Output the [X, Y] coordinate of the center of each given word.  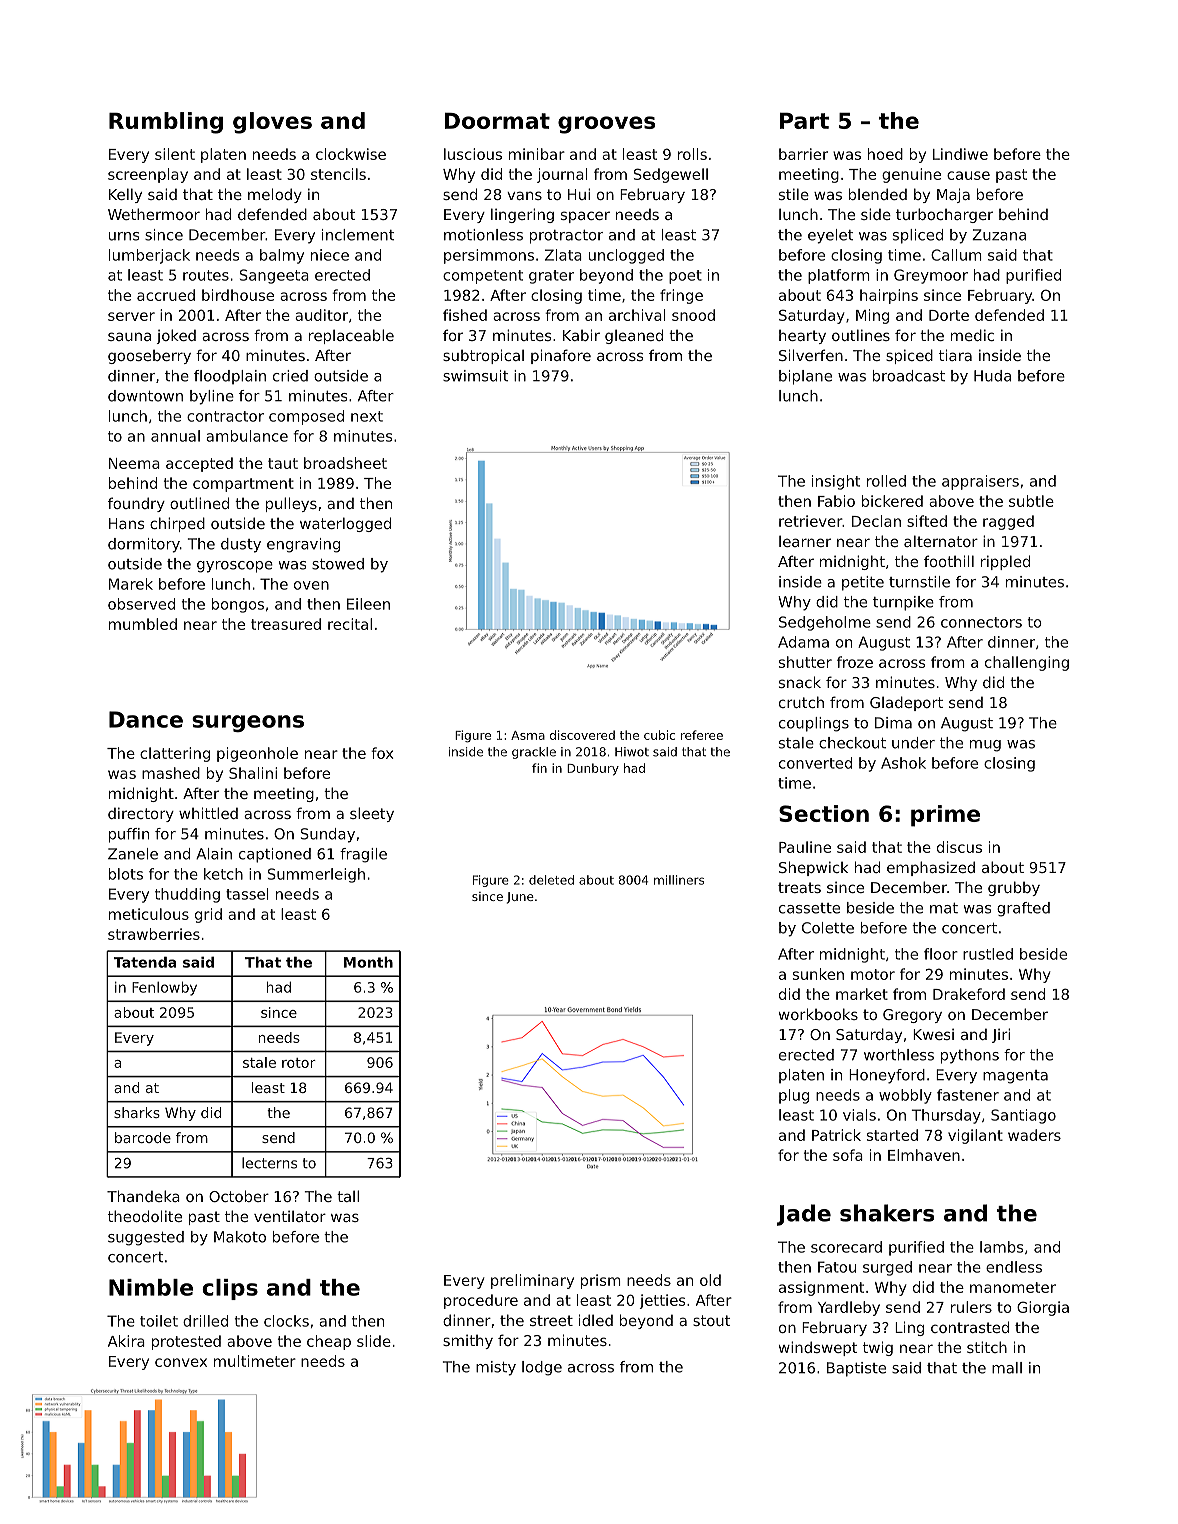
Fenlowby [164, 988]
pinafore [561, 356]
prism [601, 1281]
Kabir [581, 335]
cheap [329, 1342]
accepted [199, 464]
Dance [146, 719]
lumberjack [149, 256]
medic [972, 335]
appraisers [980, 482]
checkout [852, 743]
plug [794, 1096]
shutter [805, 662]
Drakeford [969, 994]
